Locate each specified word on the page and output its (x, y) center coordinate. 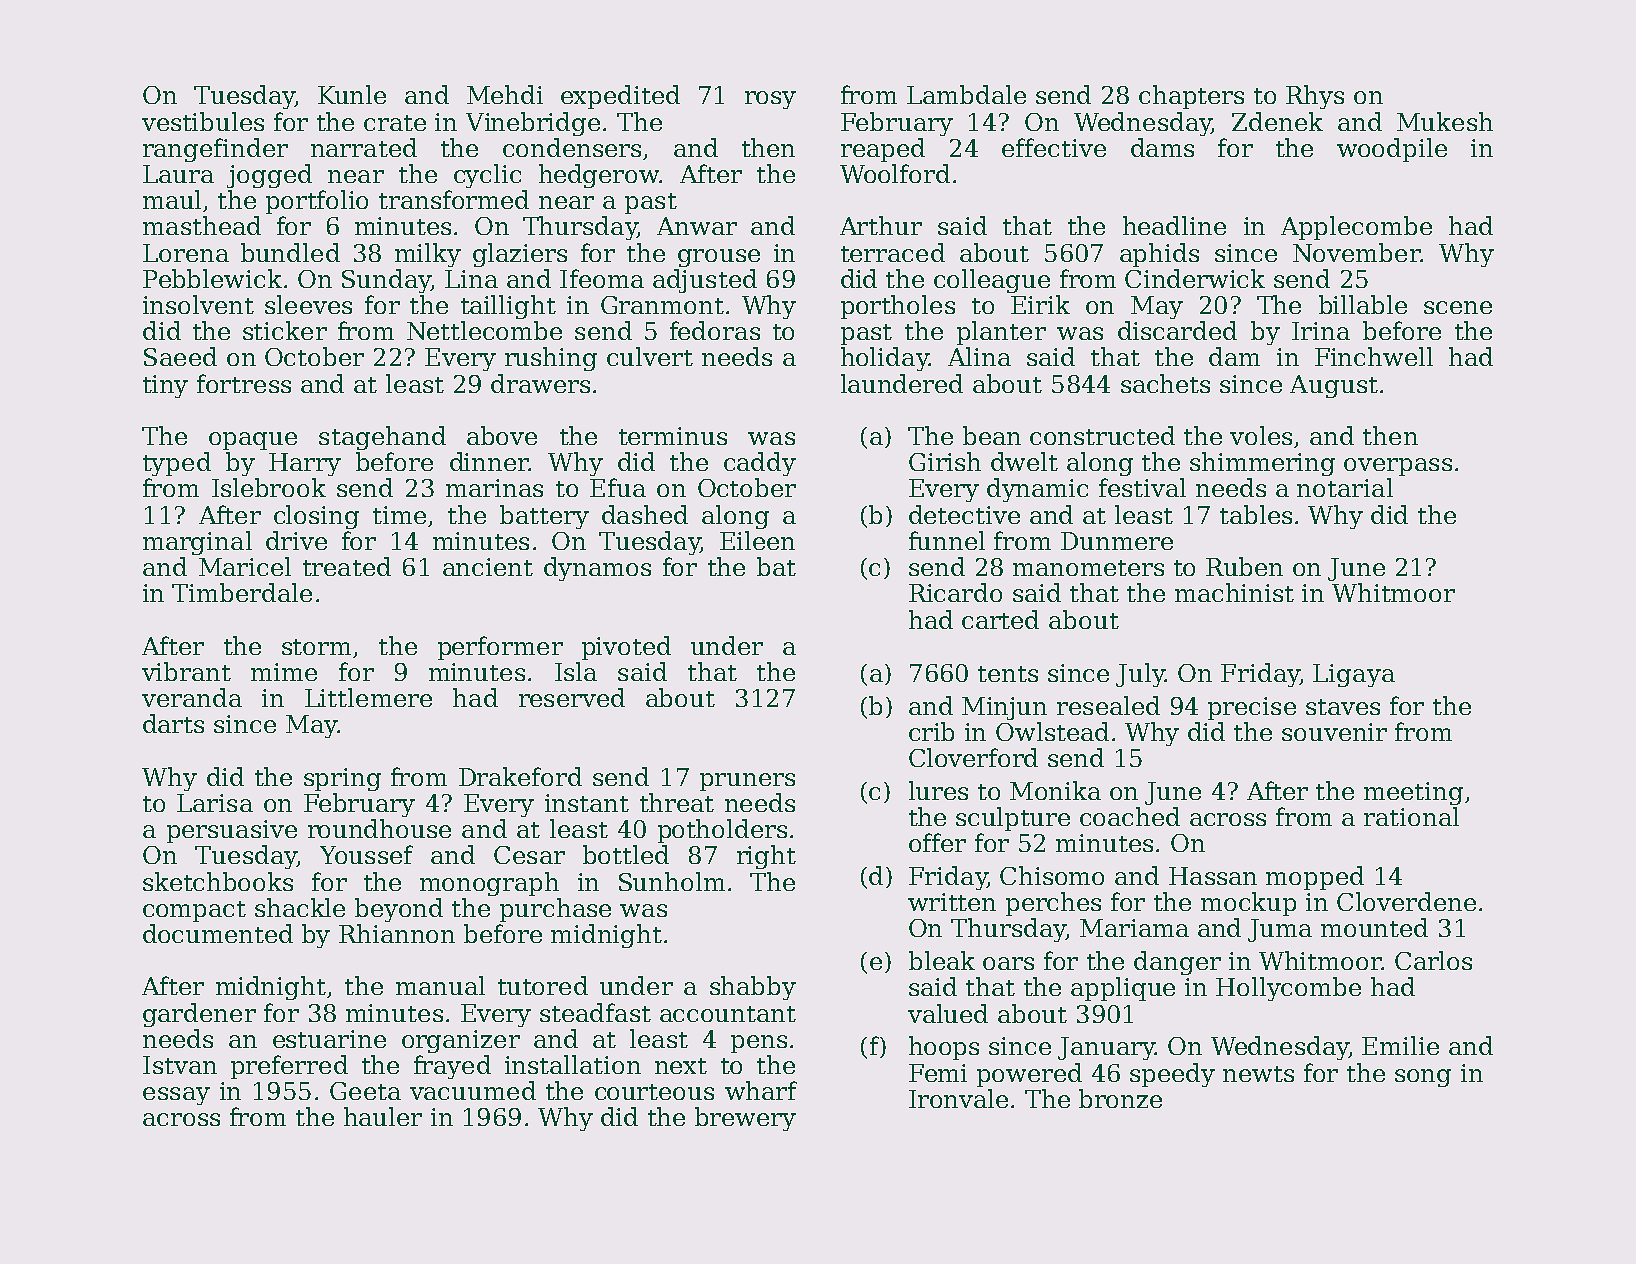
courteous (654, 1092)
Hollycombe (1288, 989)
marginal (197, 543)
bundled (290, 252)
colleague (992, 281)
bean (992, 435)
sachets (1165, 383)
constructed (1102, 435)
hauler (383, 1116)
